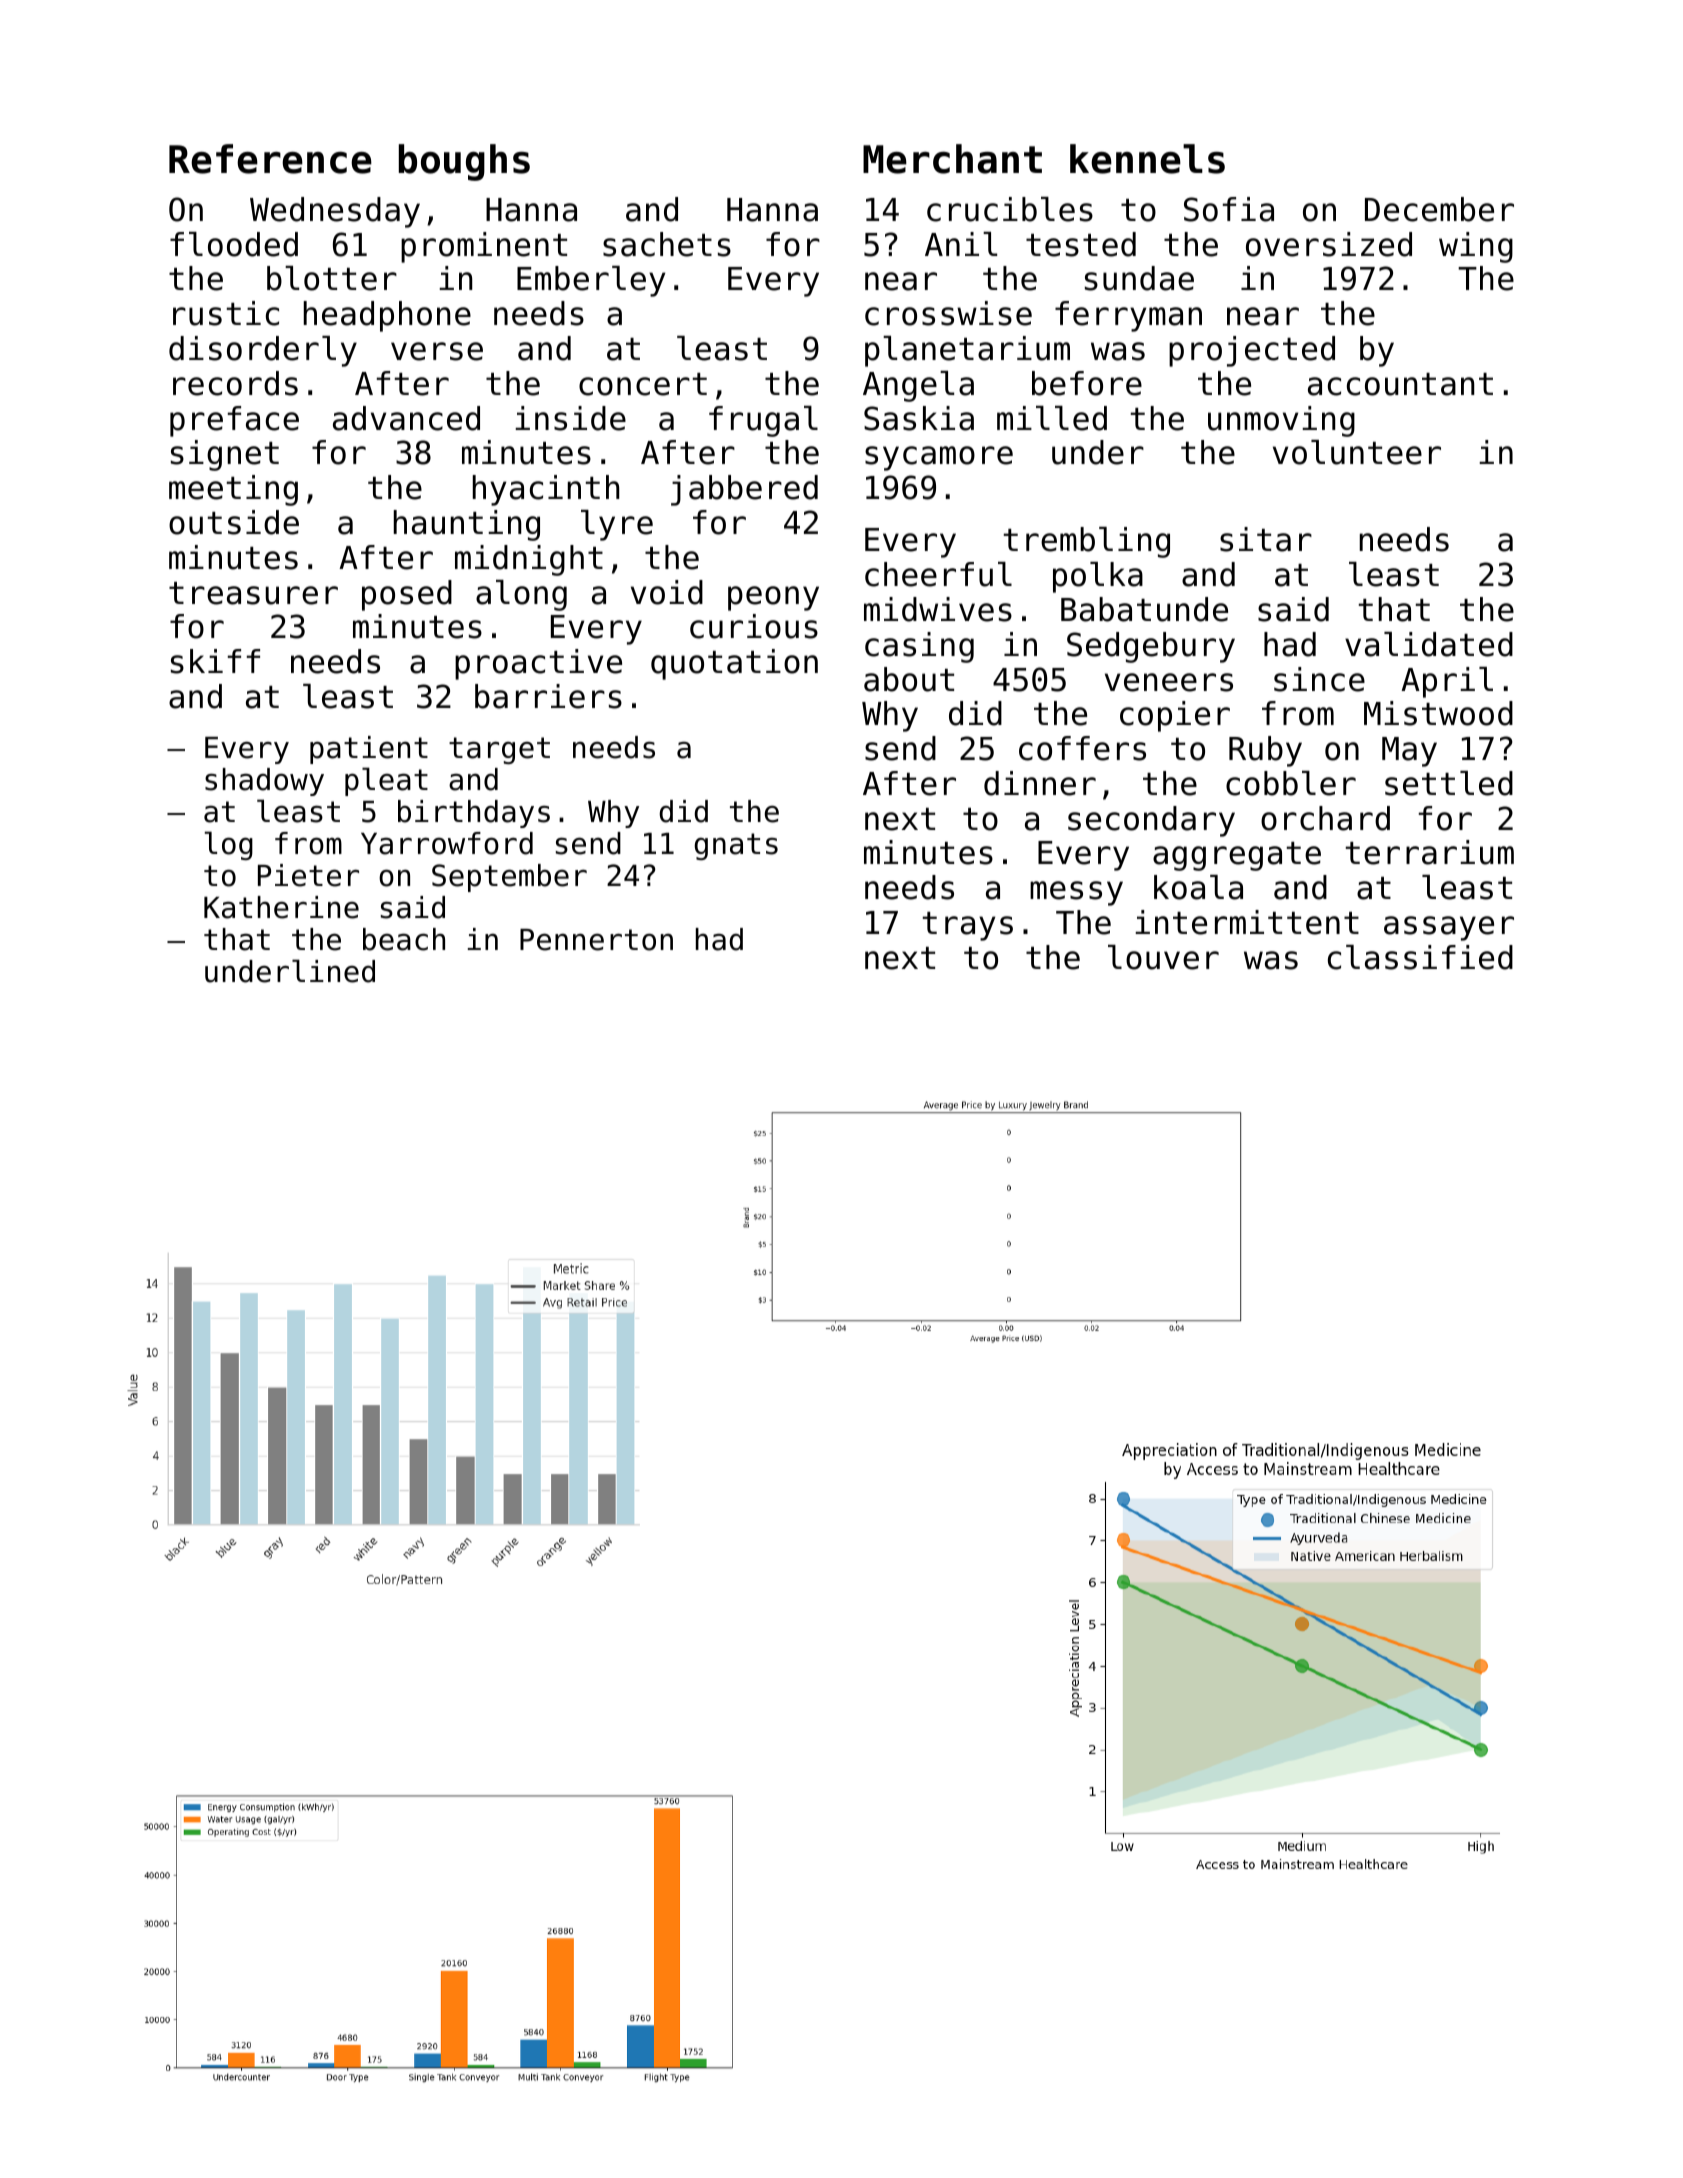 This screenshot has width=1683, height=2178. What do you see at coordinates (596, 940) in the screenshot?
I see `Pennerton` at bounding box center [596, 940].
